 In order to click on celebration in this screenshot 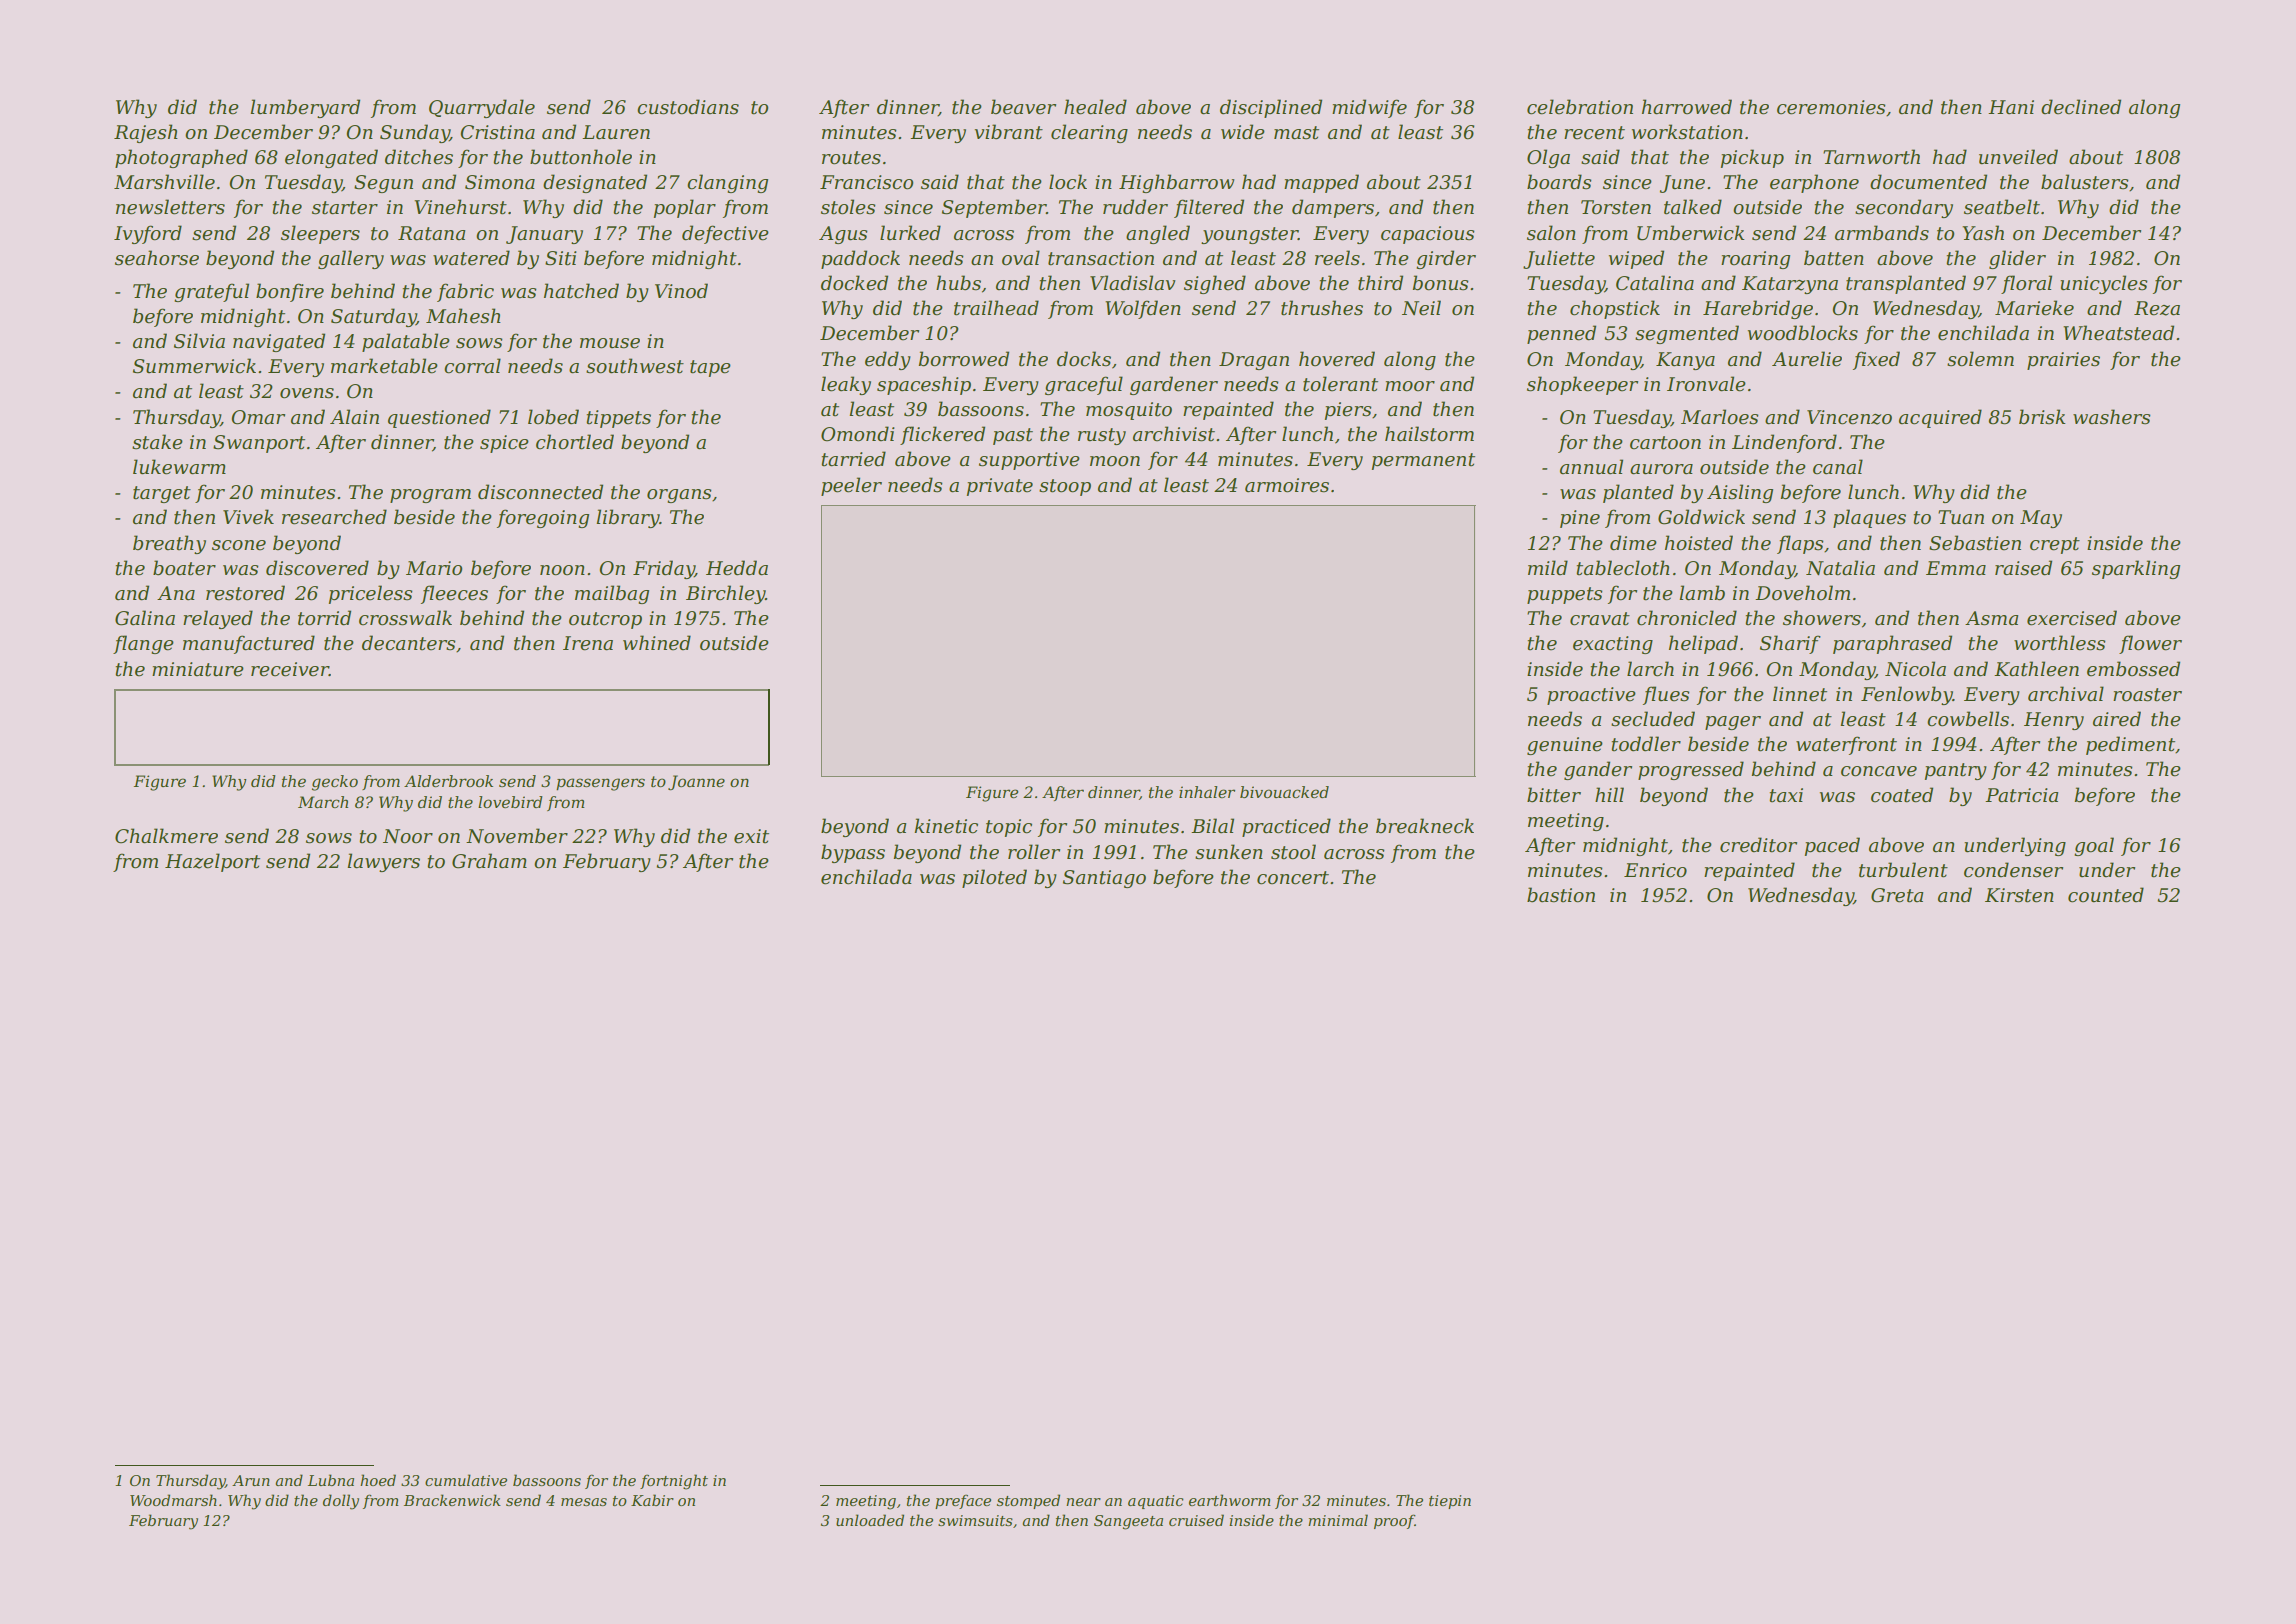, I will do `click(1580, 107)`.
